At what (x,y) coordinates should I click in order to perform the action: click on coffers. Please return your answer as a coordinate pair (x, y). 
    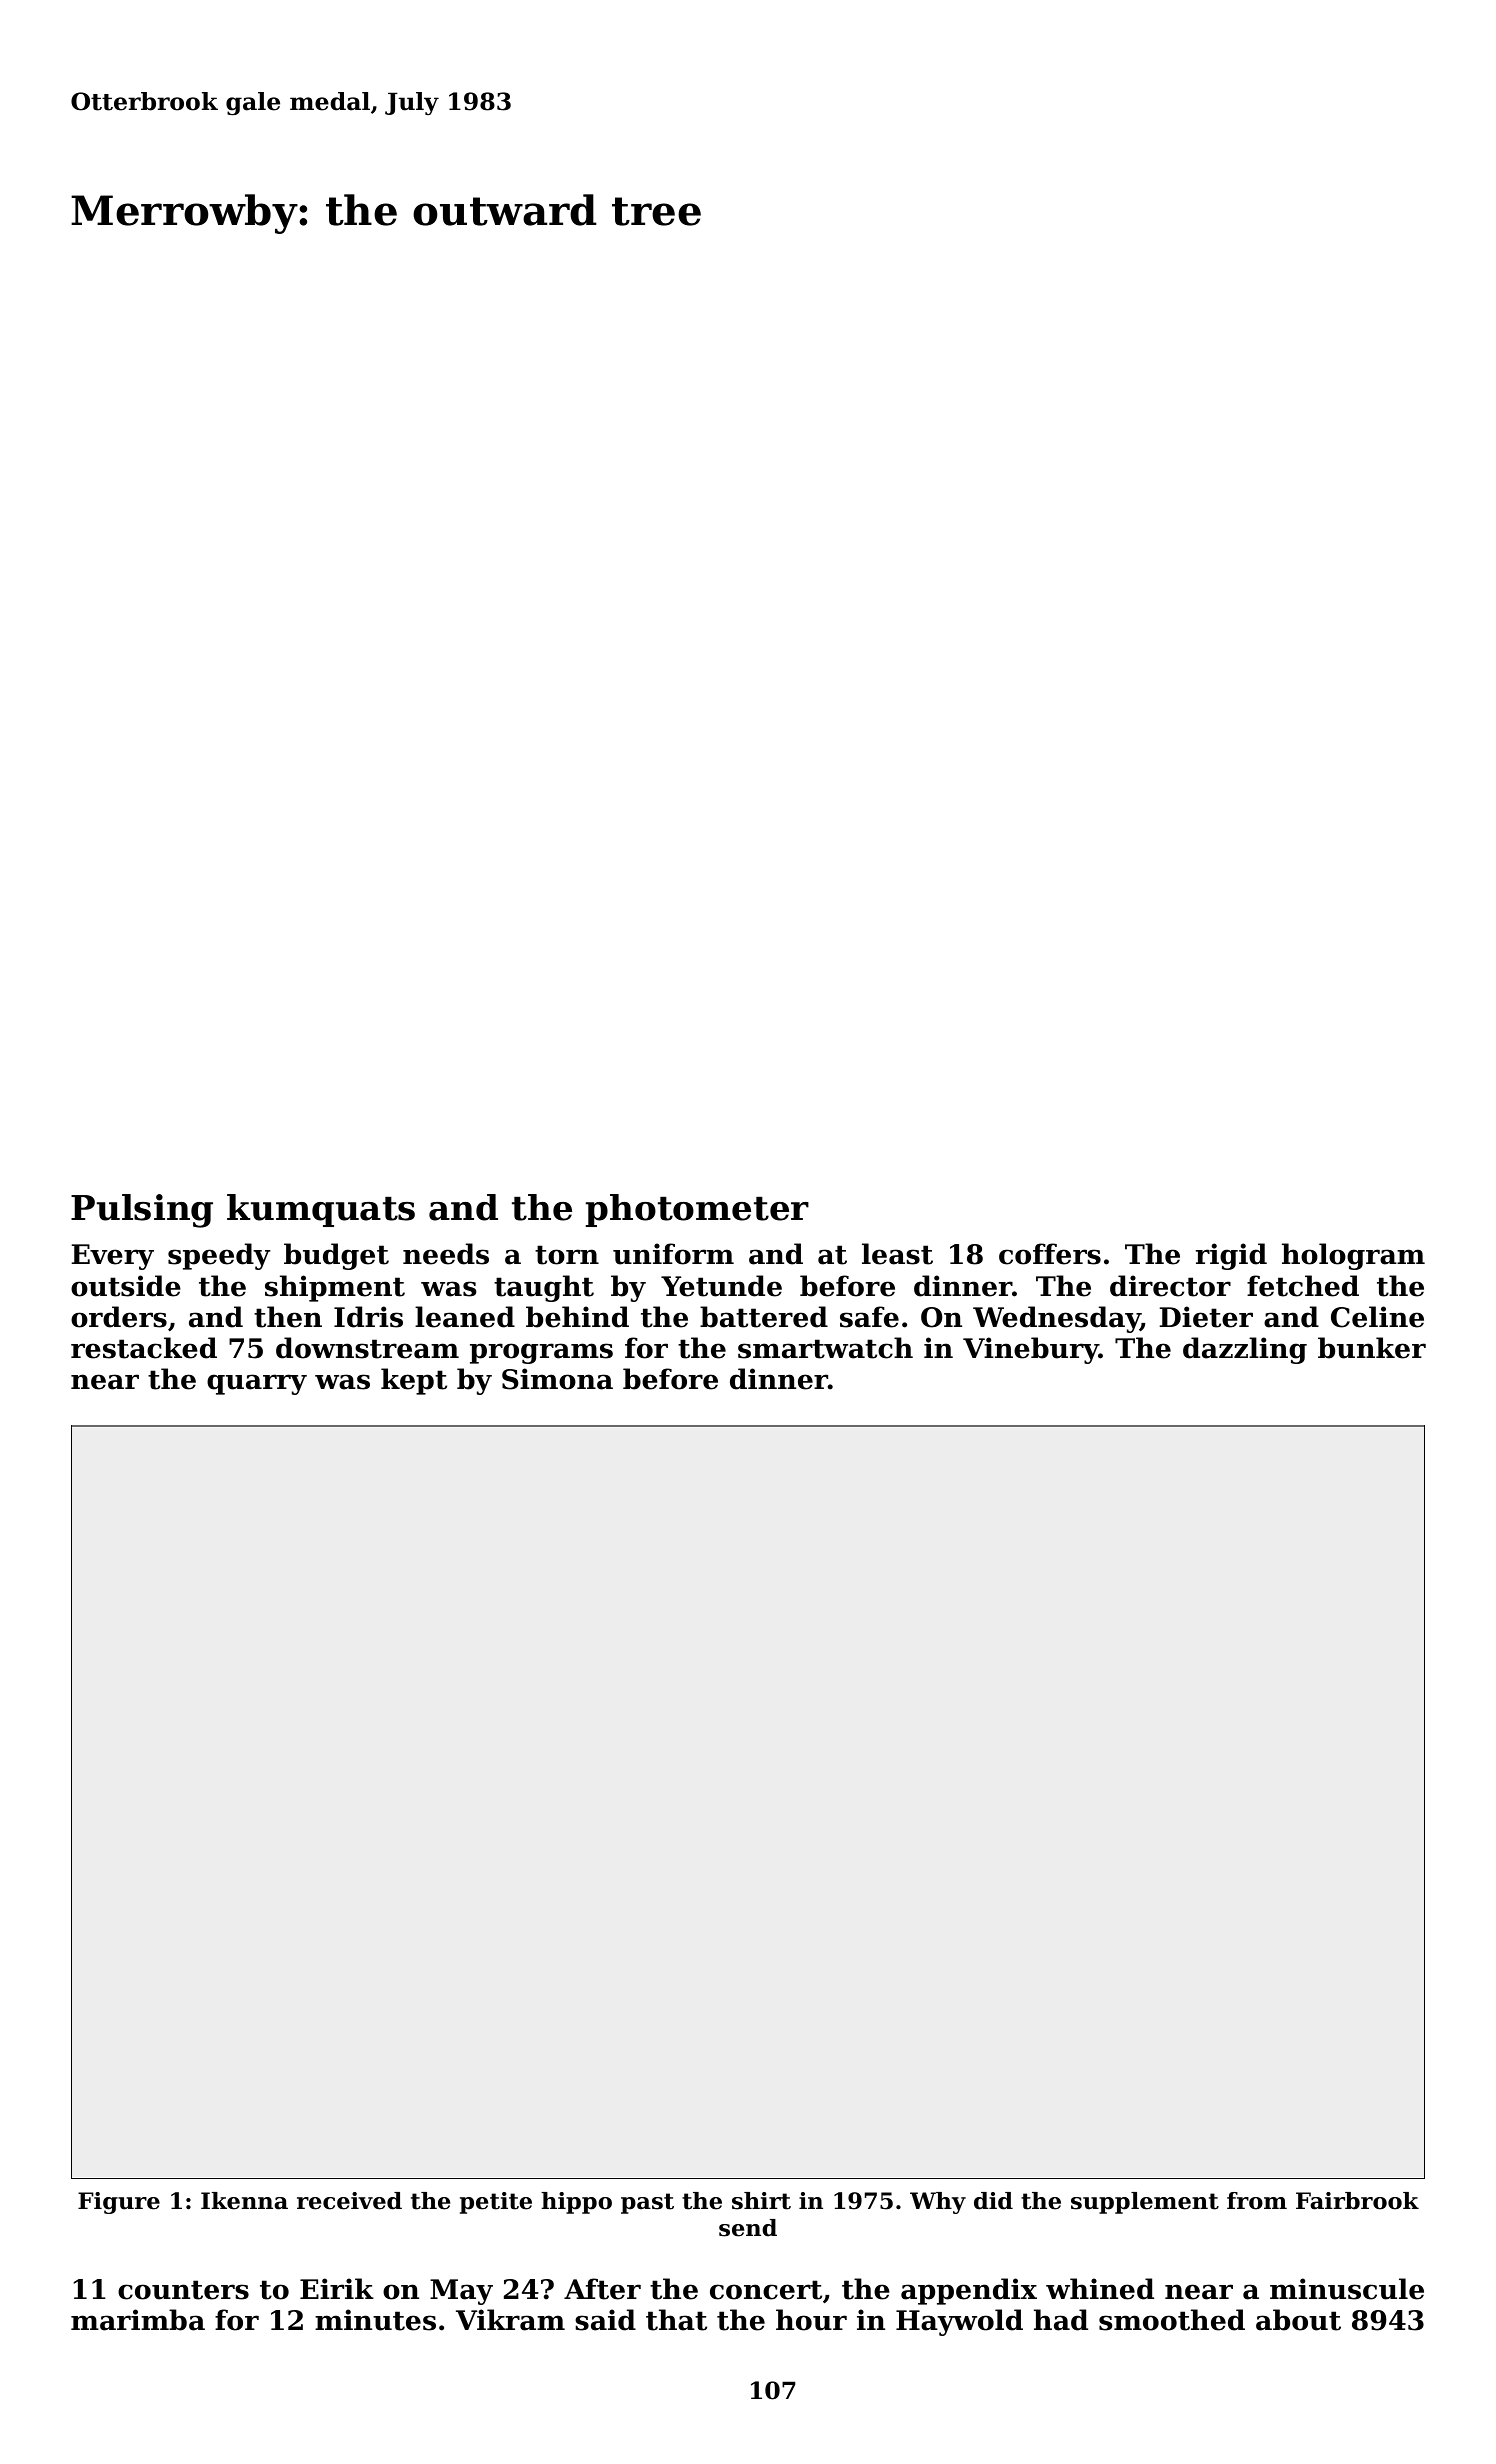
    Looking at the image, I should click on (1050, 1254).
